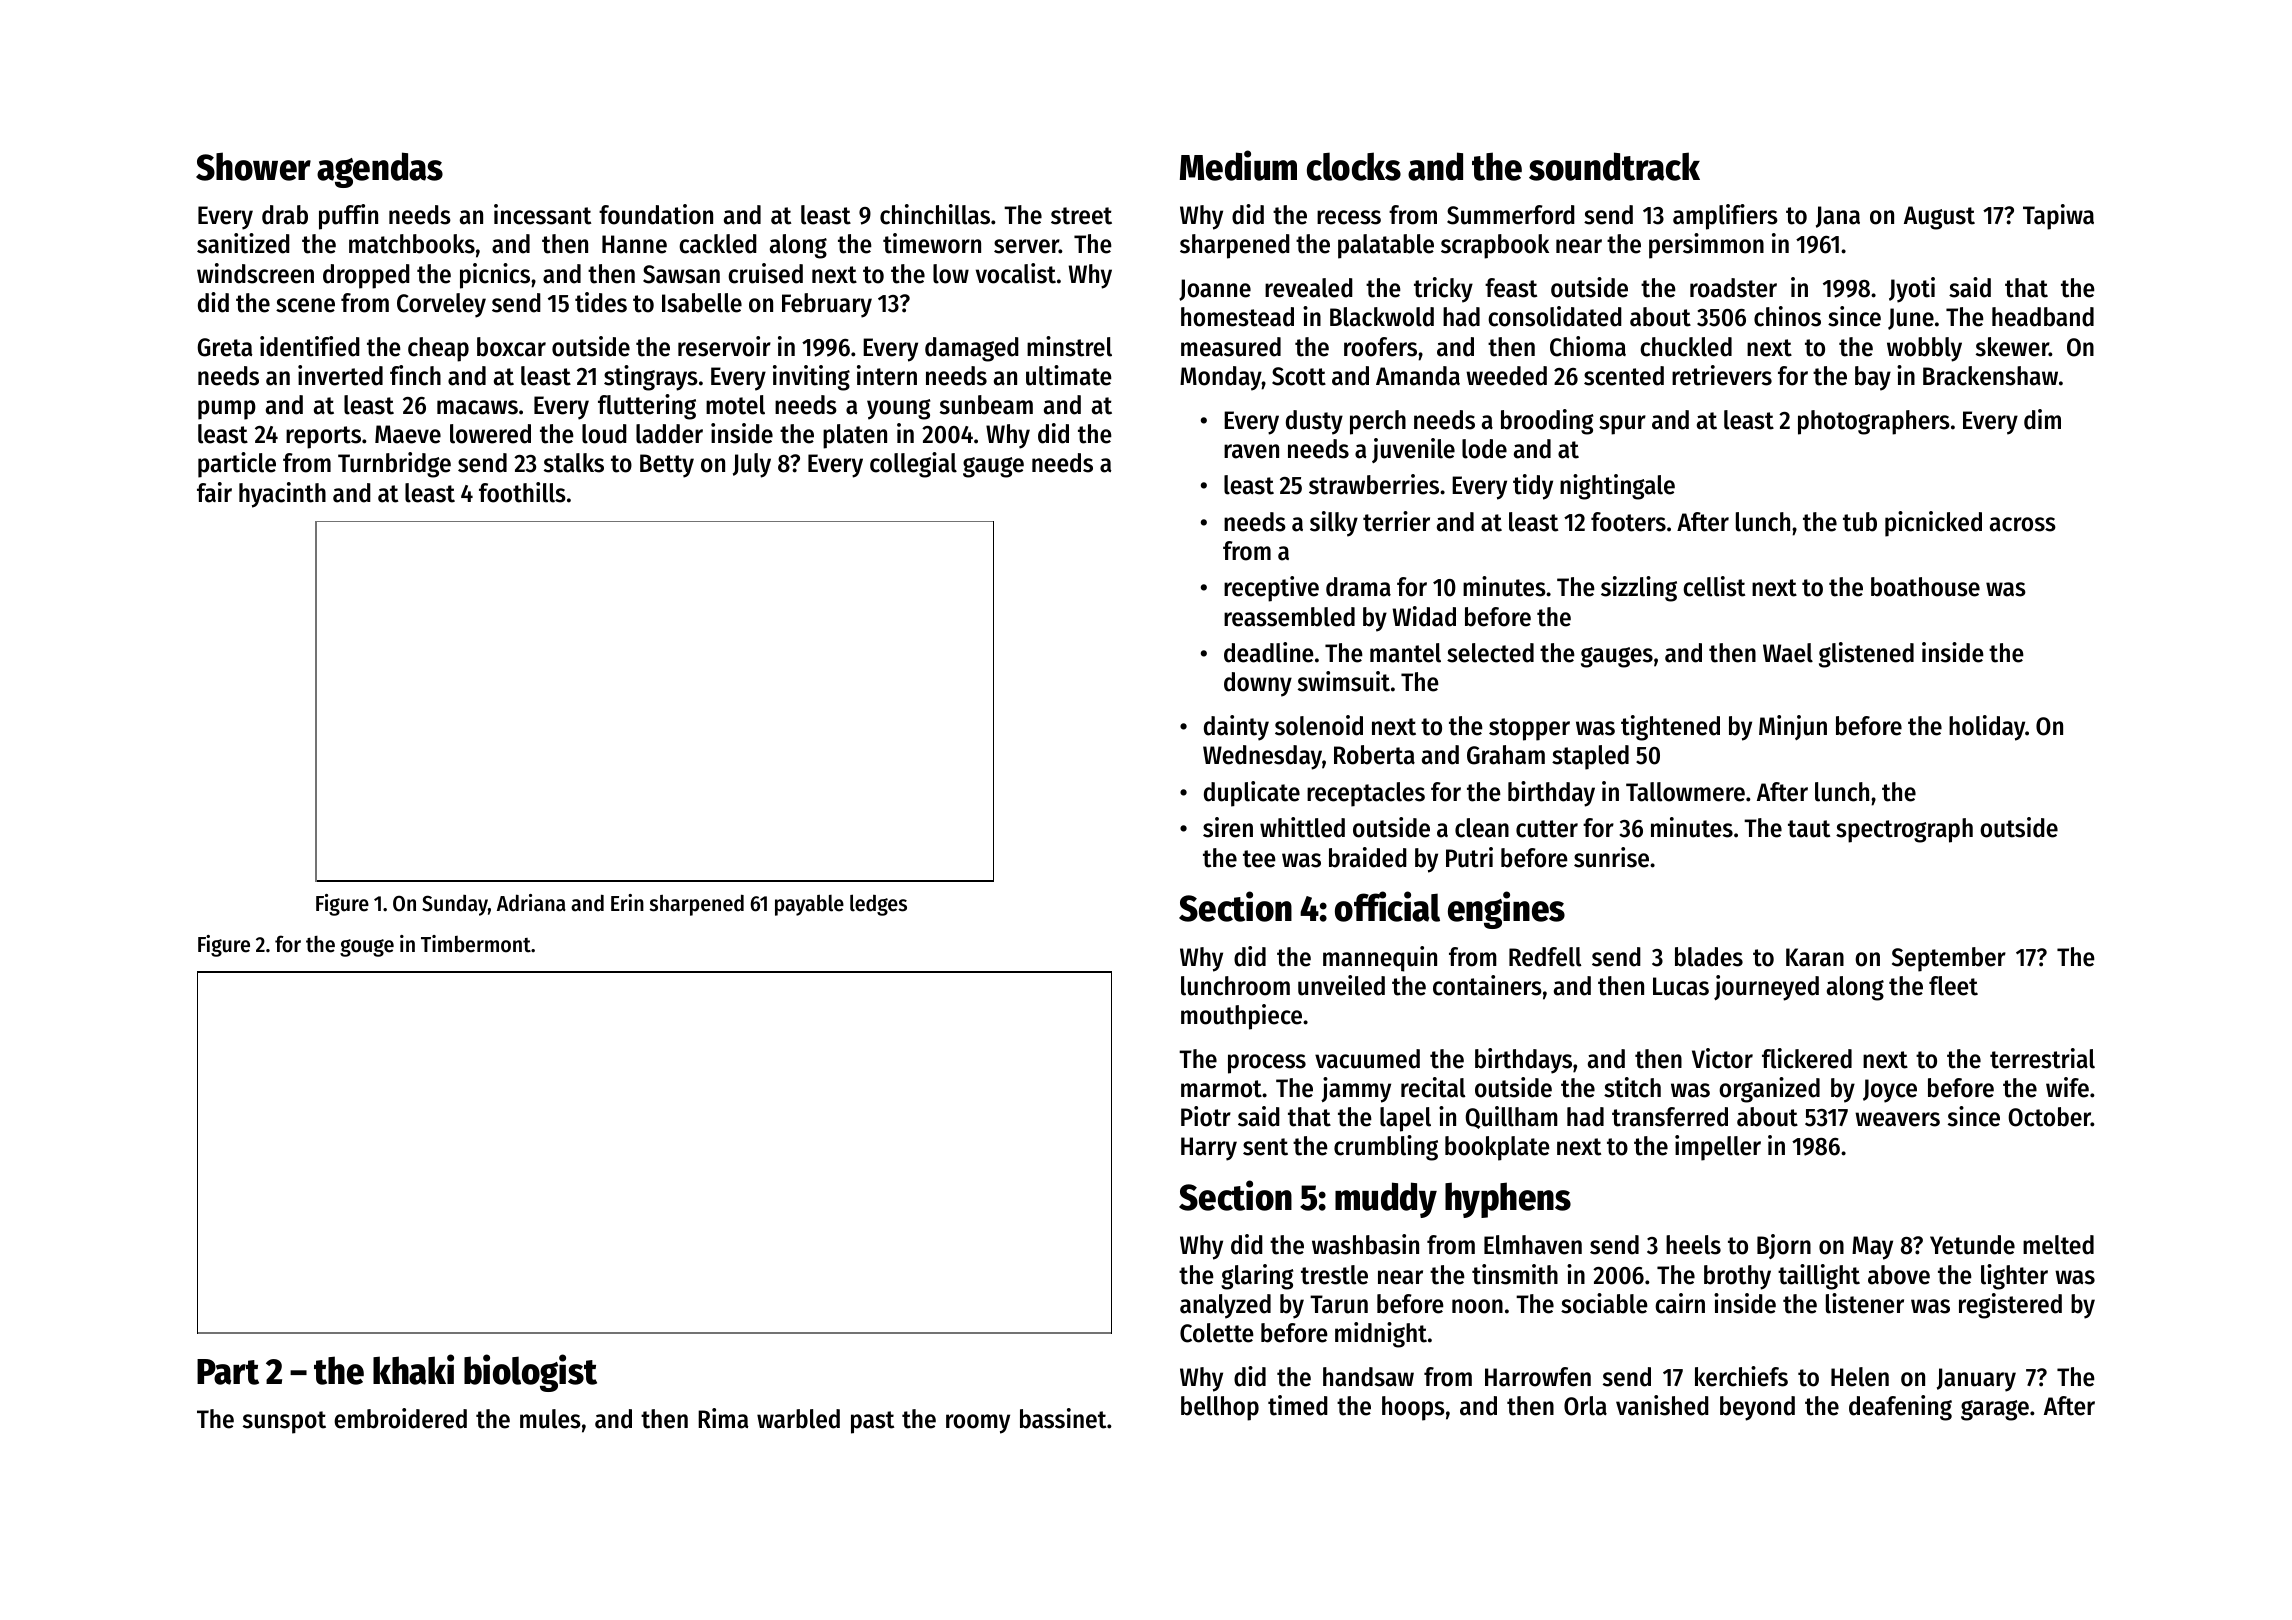 This screenshot has width=2292, height=1620. What do you see at coordinates (1220, 1408) in the screenshot?
I see `bellhop` at bounding box center [1220, 1408].
